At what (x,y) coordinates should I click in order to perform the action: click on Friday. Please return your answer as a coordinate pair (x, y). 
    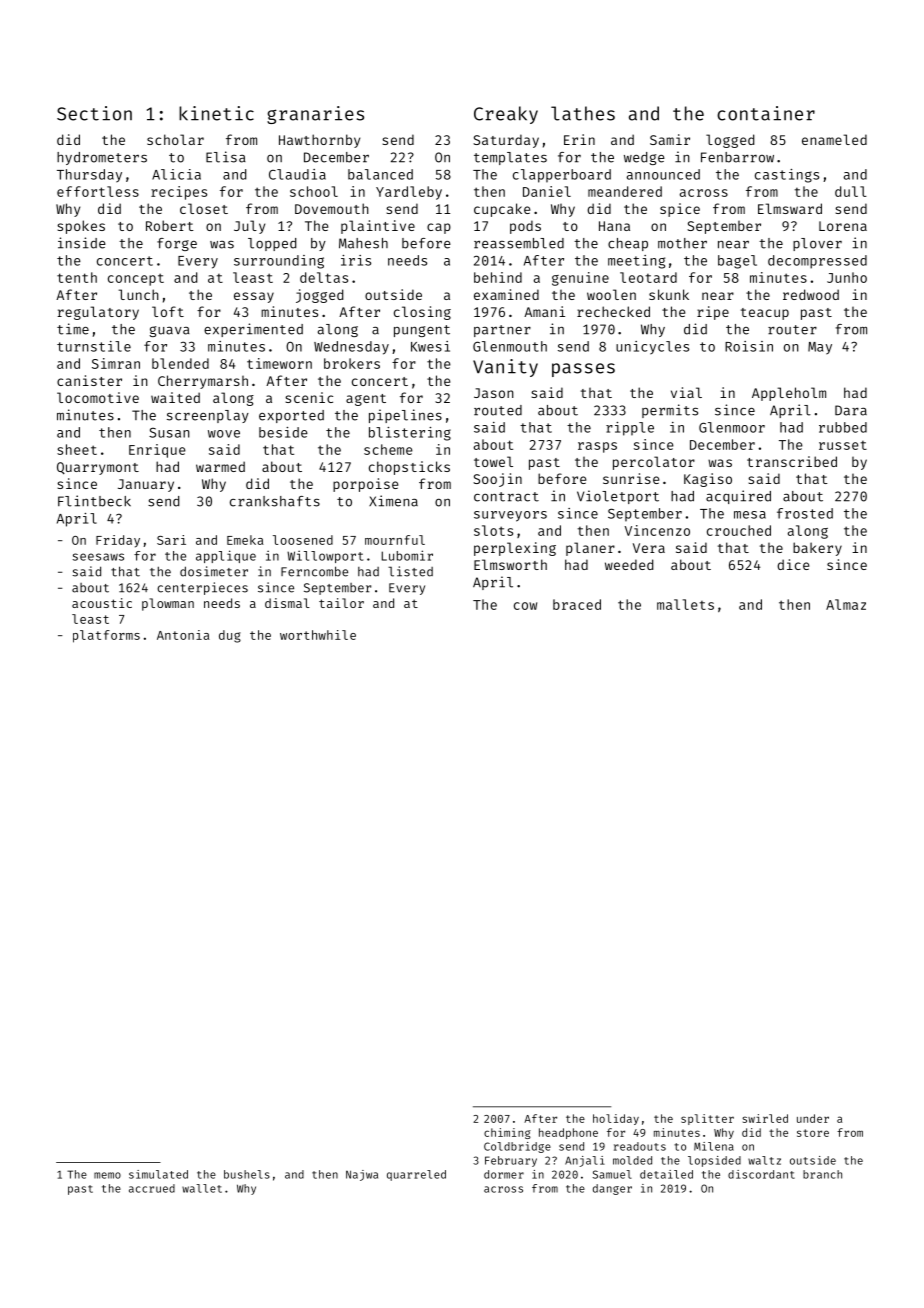
    Looking at the image, I should click on (118, 541).
